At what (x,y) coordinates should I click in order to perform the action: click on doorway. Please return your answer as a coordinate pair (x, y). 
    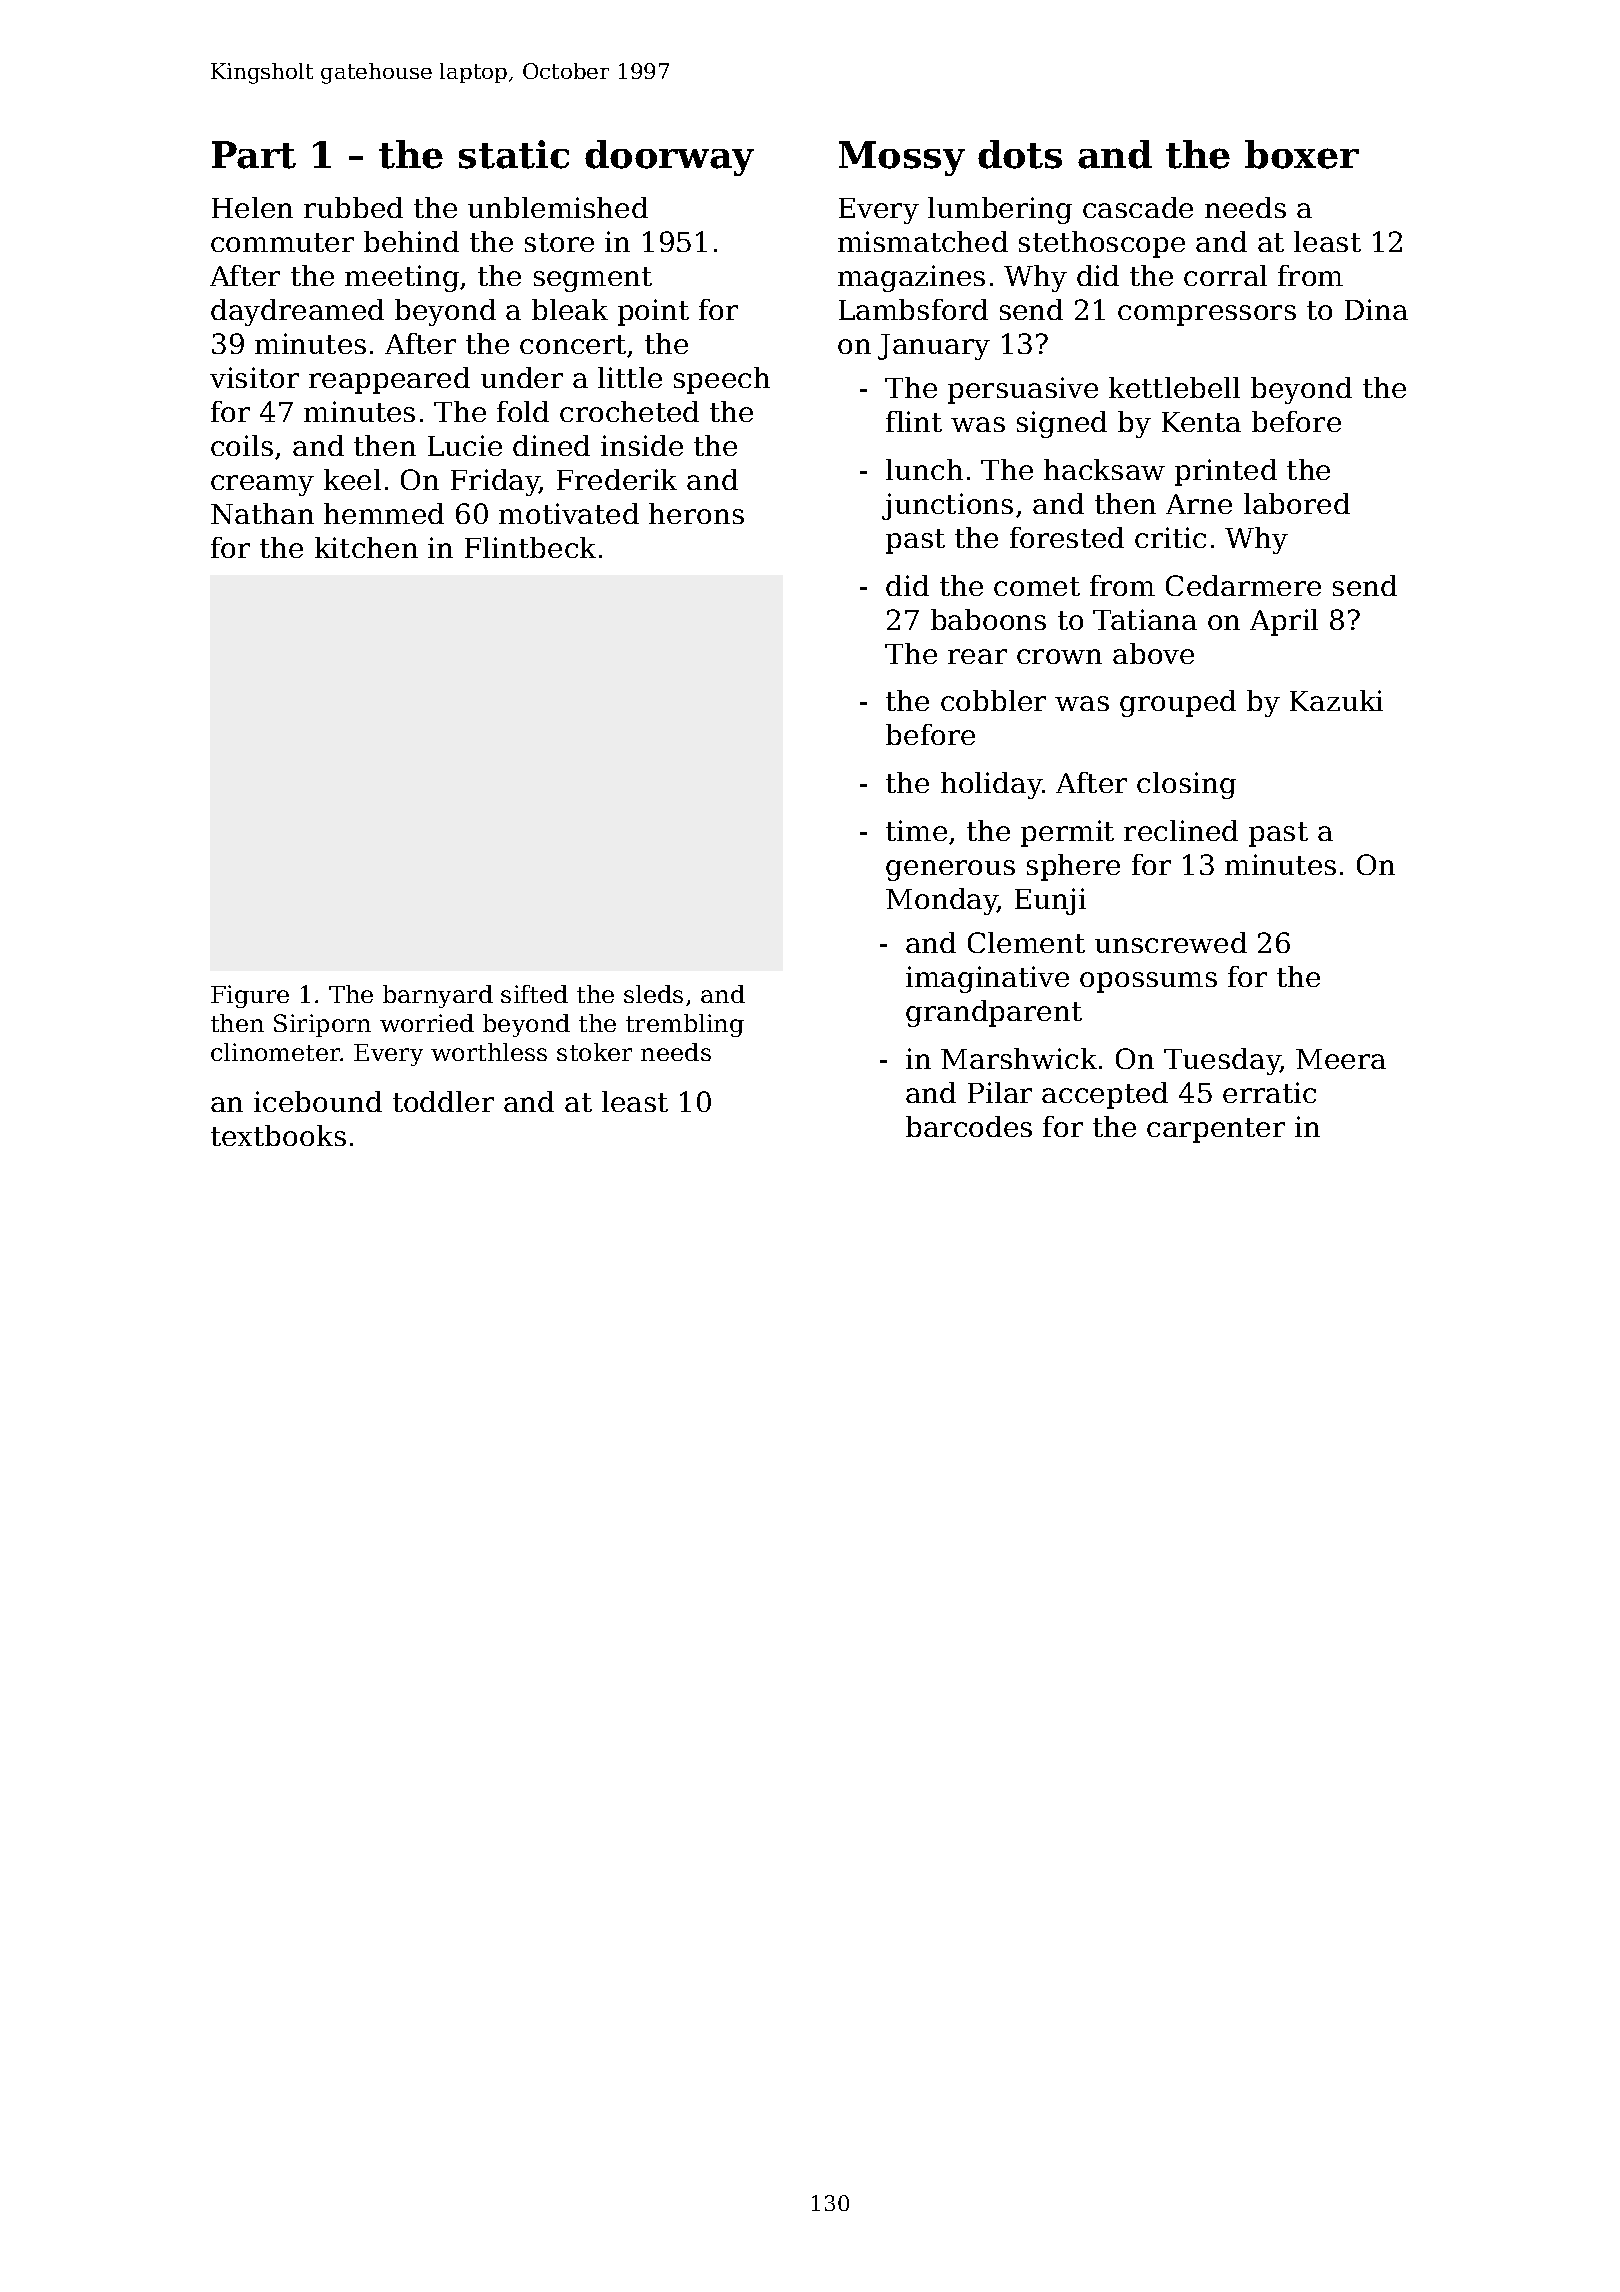
    Looking at the image, I should click on (669, 158).
